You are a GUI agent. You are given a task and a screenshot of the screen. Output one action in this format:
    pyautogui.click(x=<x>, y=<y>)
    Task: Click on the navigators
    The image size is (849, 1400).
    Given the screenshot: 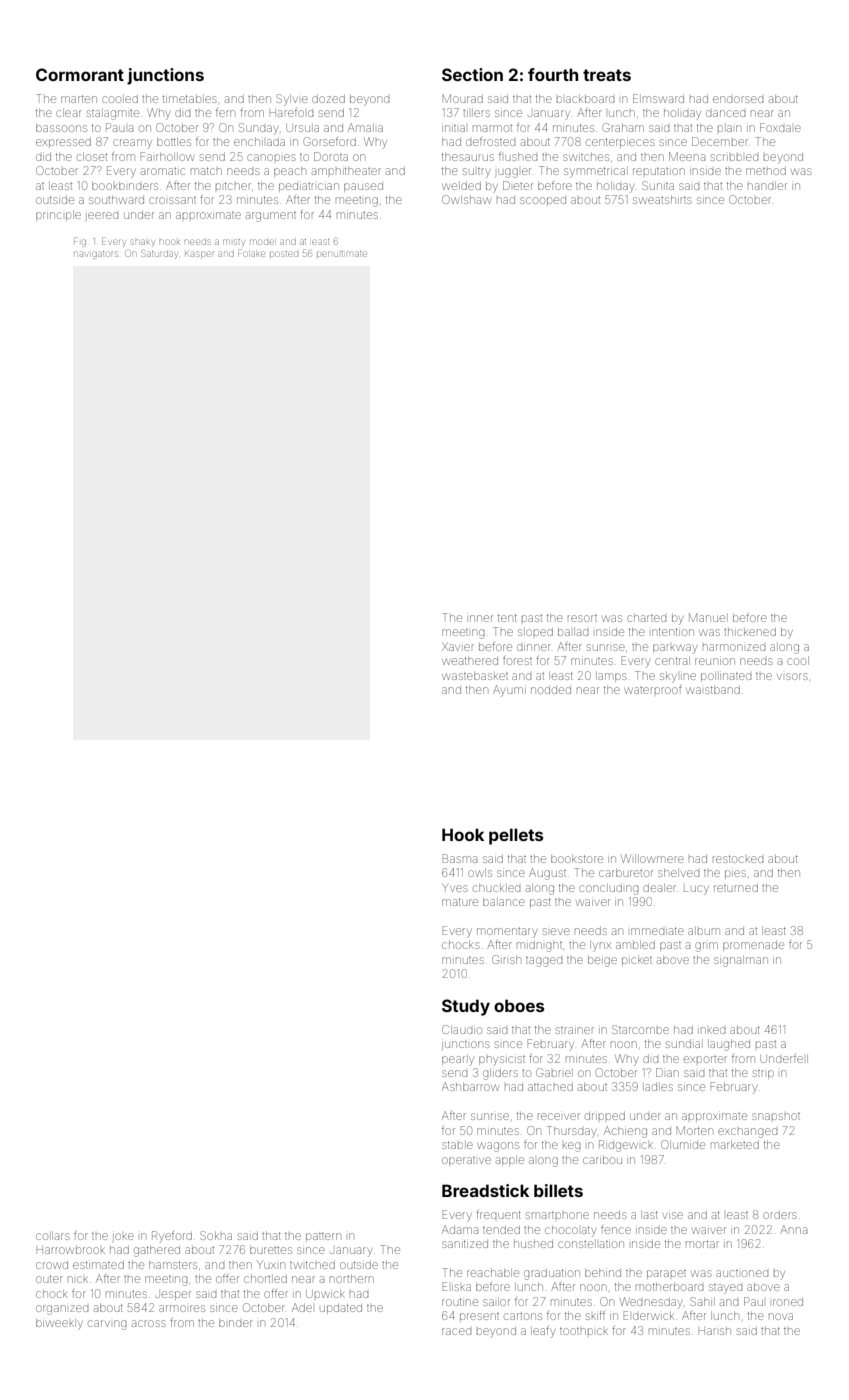 What is the action you would take?
    pyautogui.click(x=96, y=255)
